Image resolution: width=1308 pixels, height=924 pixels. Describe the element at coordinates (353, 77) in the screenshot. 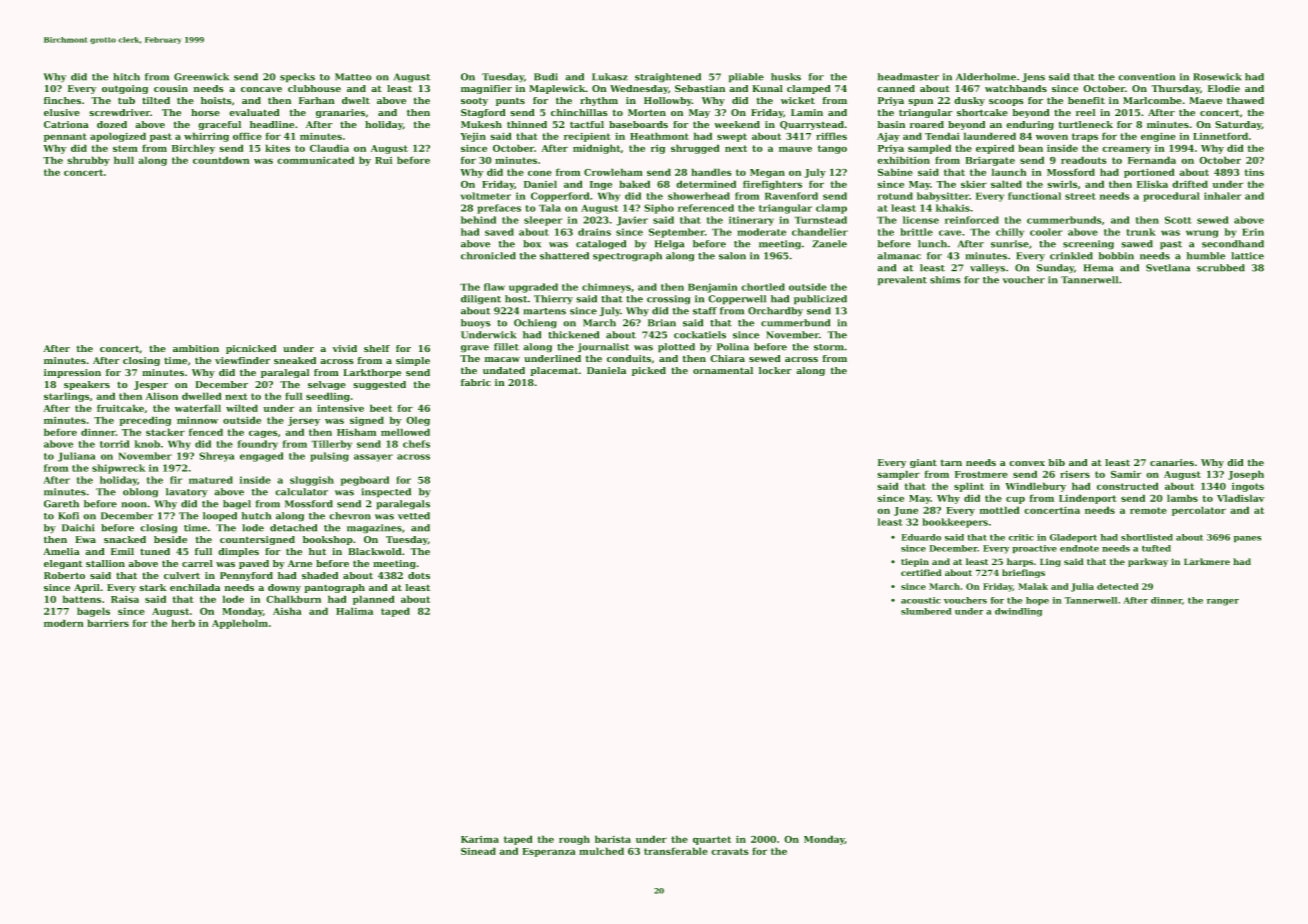

I see `Matteo` at that location.
